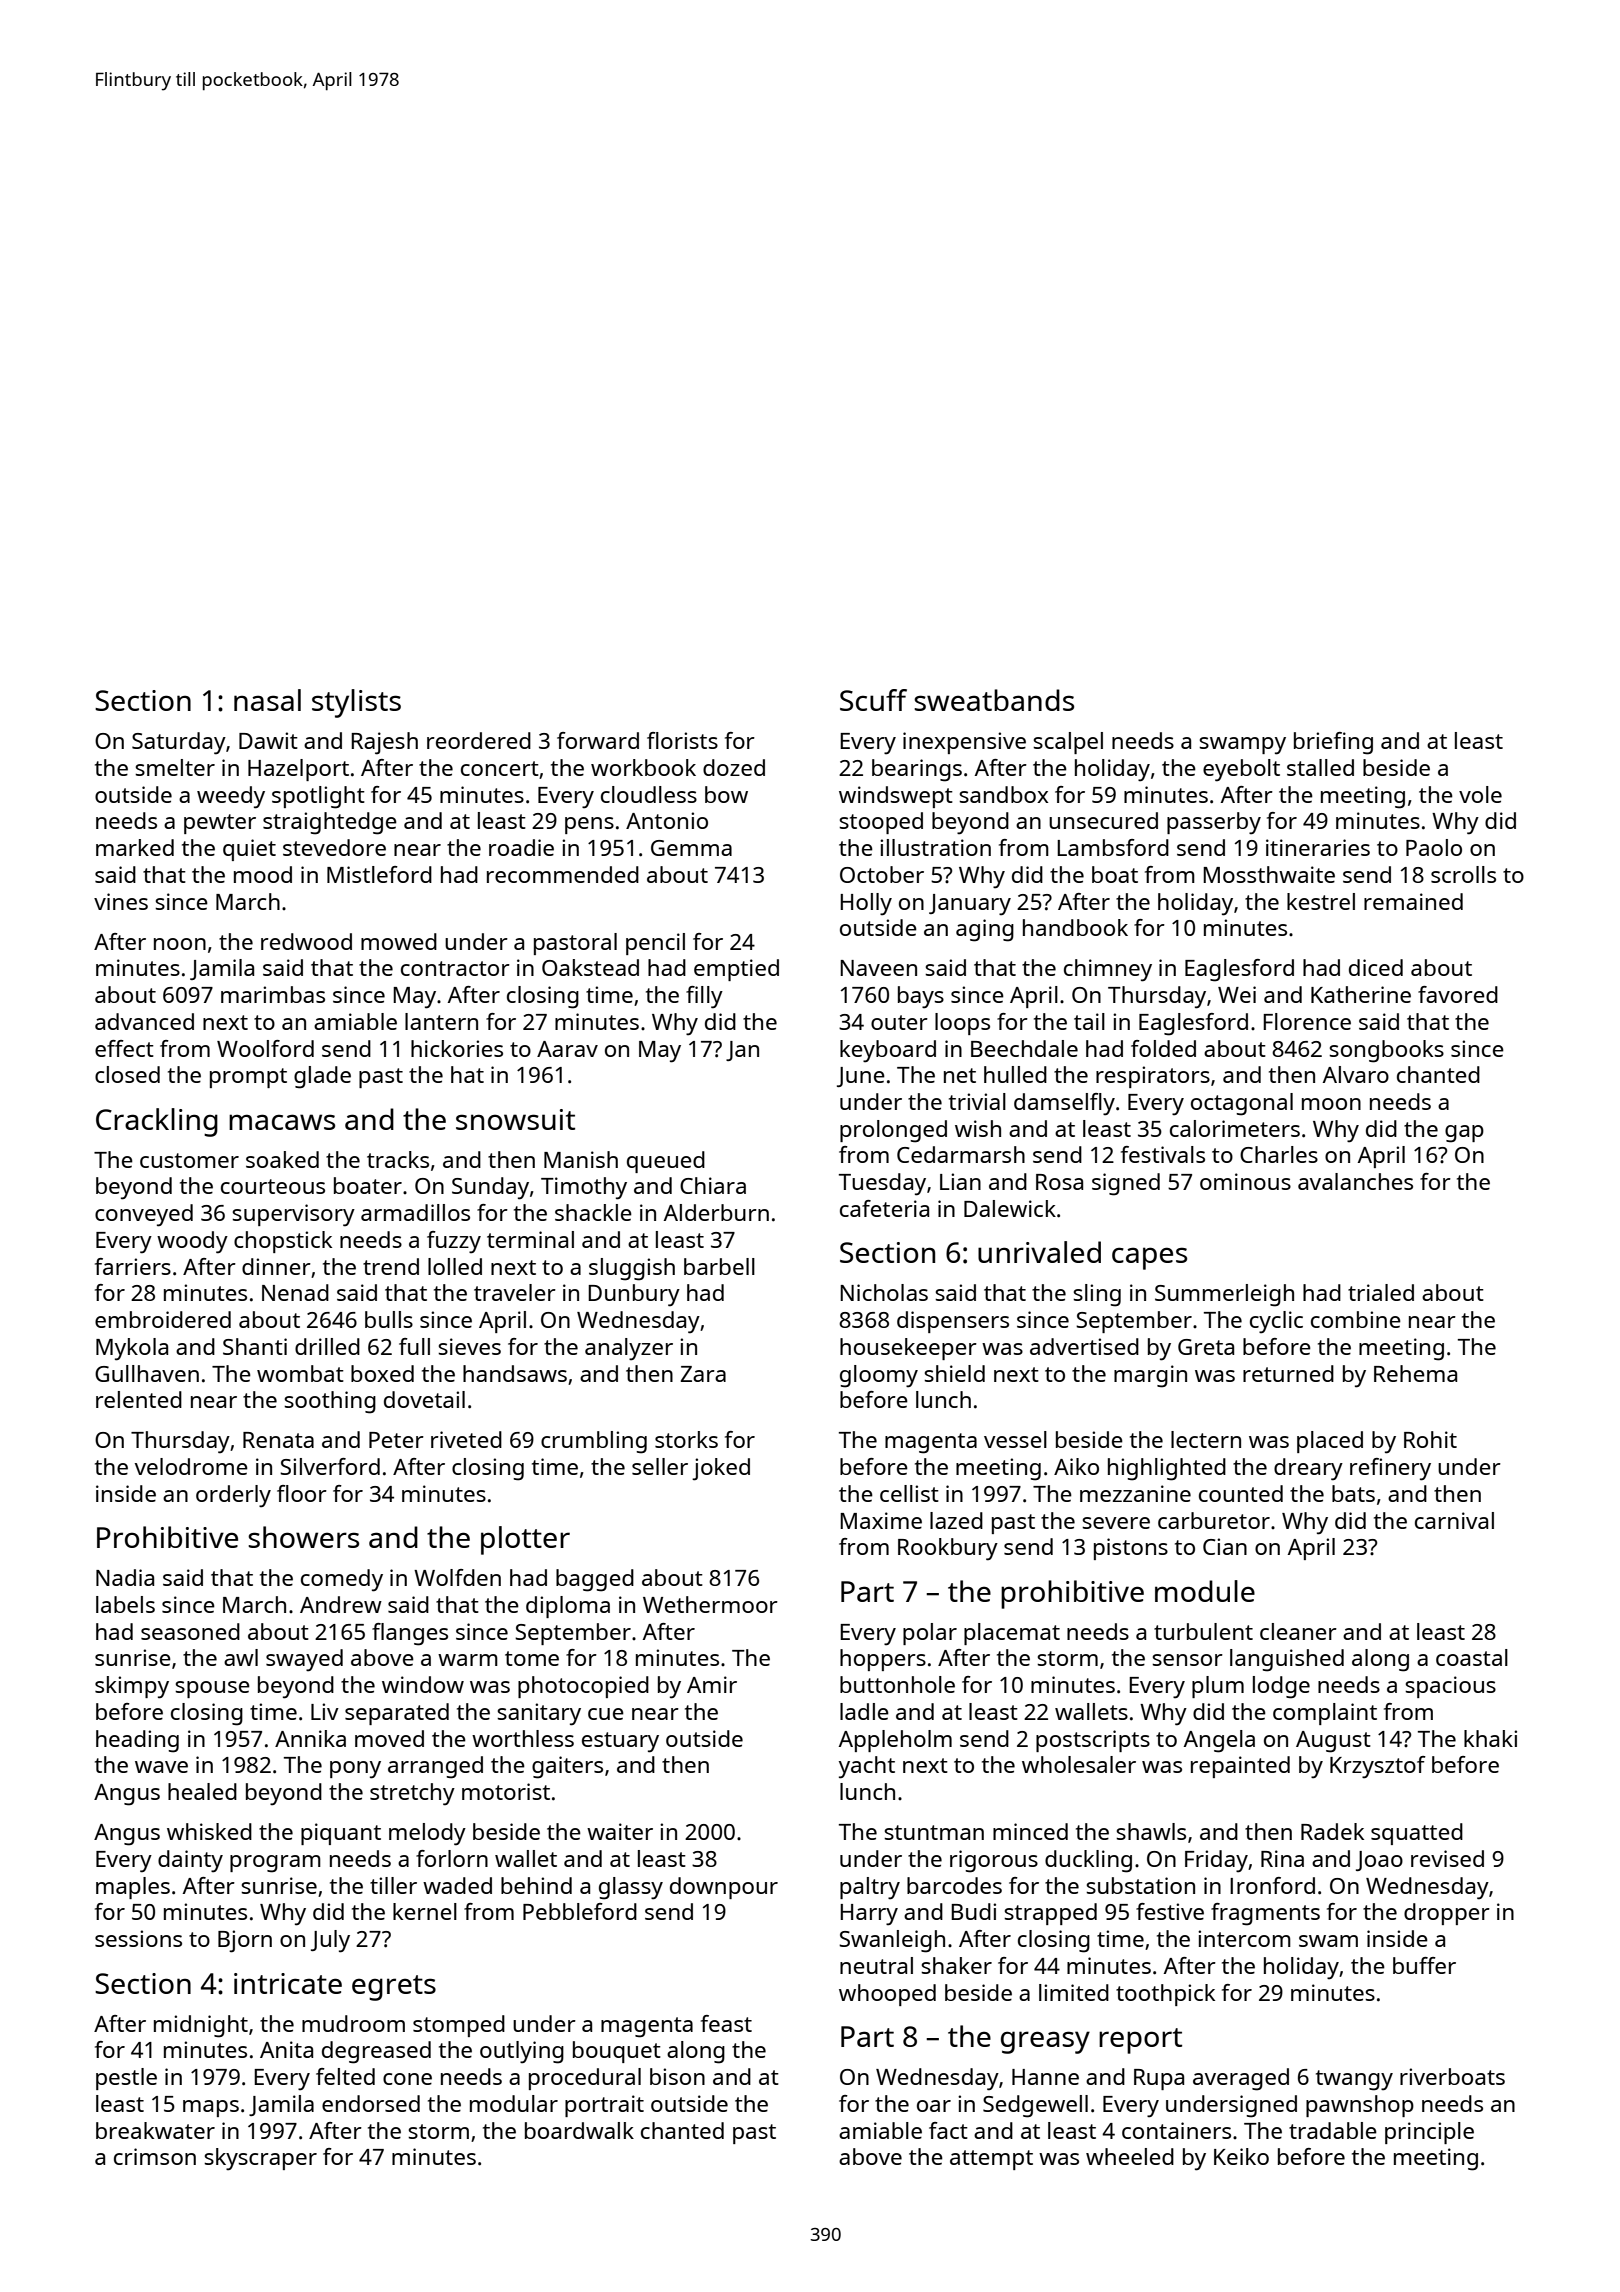 This page has width=1620, height=2292. Describe the element at coordinates (382, 1373) in the page. I see `boxed` at that location.
